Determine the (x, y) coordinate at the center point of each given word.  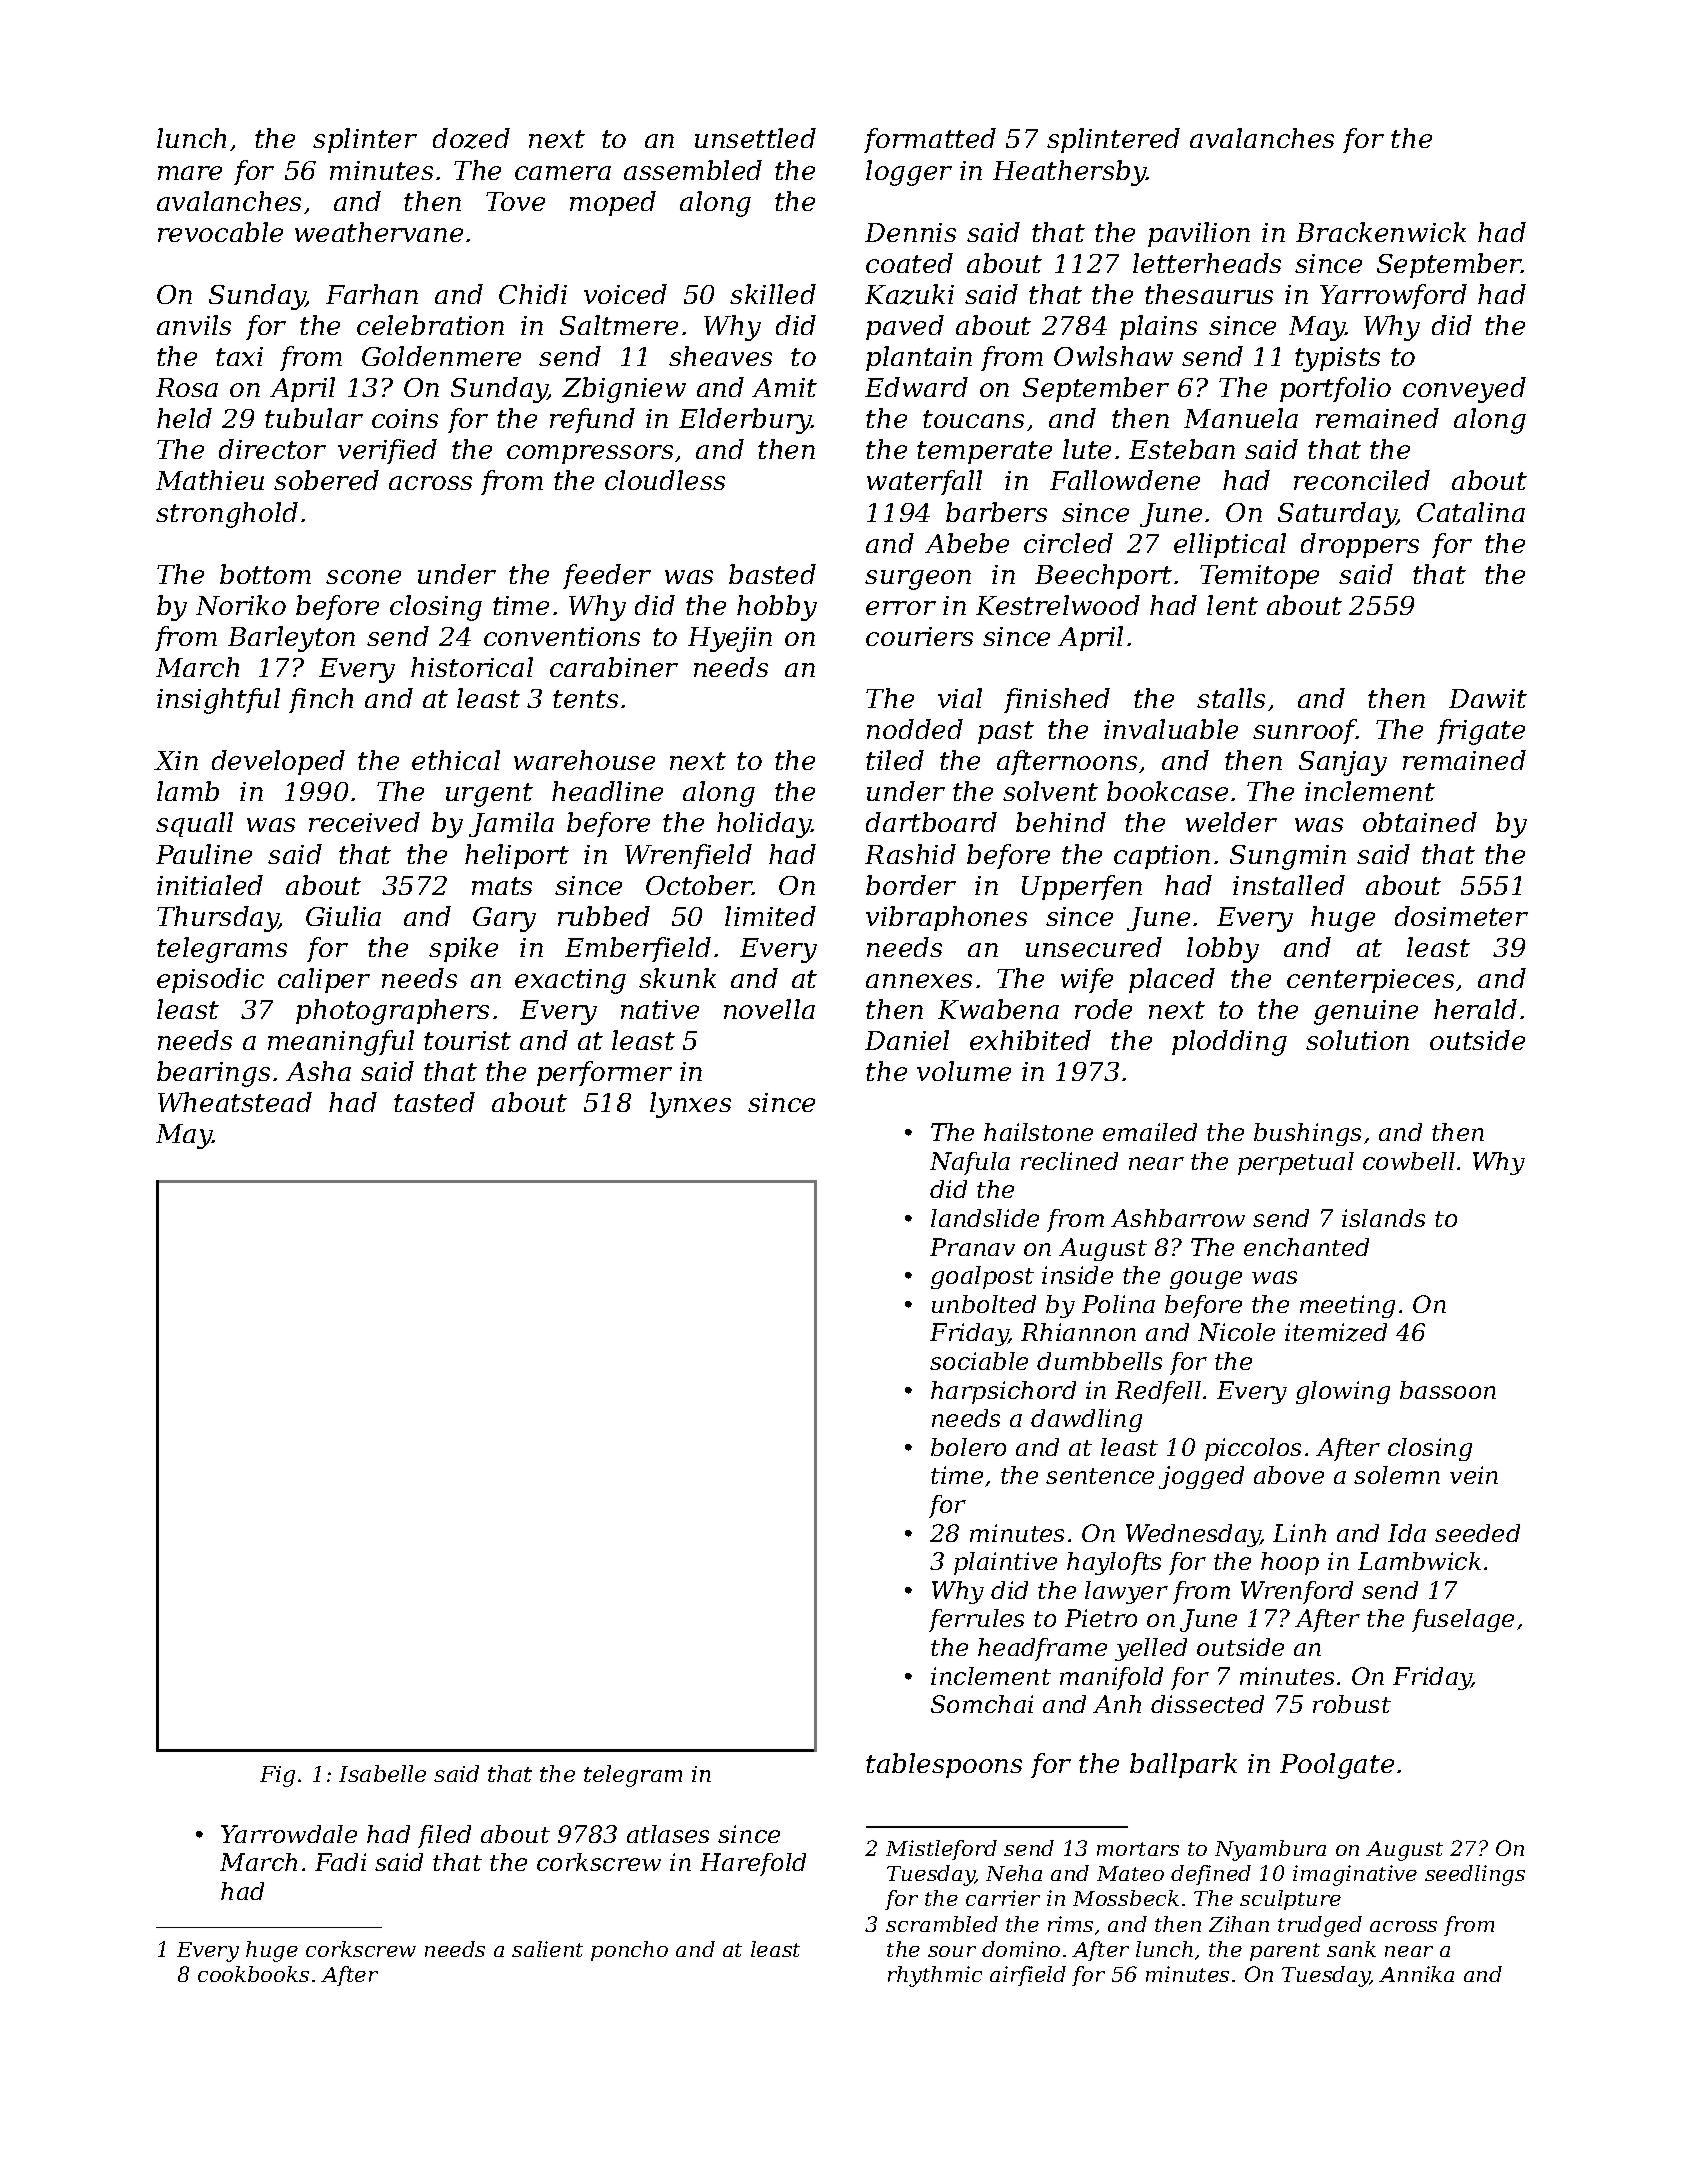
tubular (314, 418)
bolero (968, 1447)
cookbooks (253, 1974)
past (1006, 732)
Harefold (753, 1864)
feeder (607, 576)
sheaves (720, 356)
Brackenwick (1381, 232)
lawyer (1126, 1592)
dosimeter (1461, 916)
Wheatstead (235, 1102)
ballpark (1183, 1765)
